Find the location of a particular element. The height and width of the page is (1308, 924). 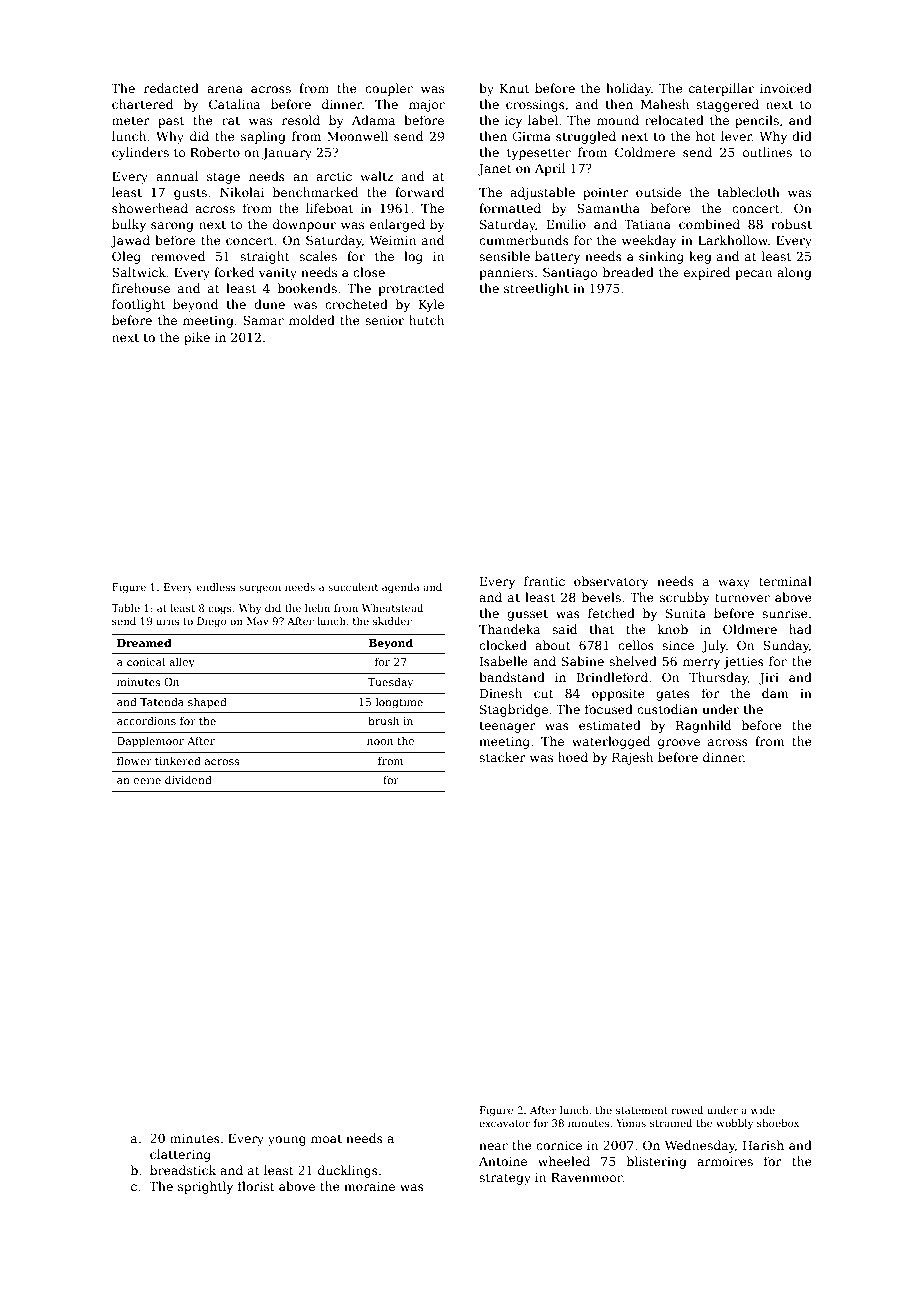

footlight is located at coordinates (138, 305).
